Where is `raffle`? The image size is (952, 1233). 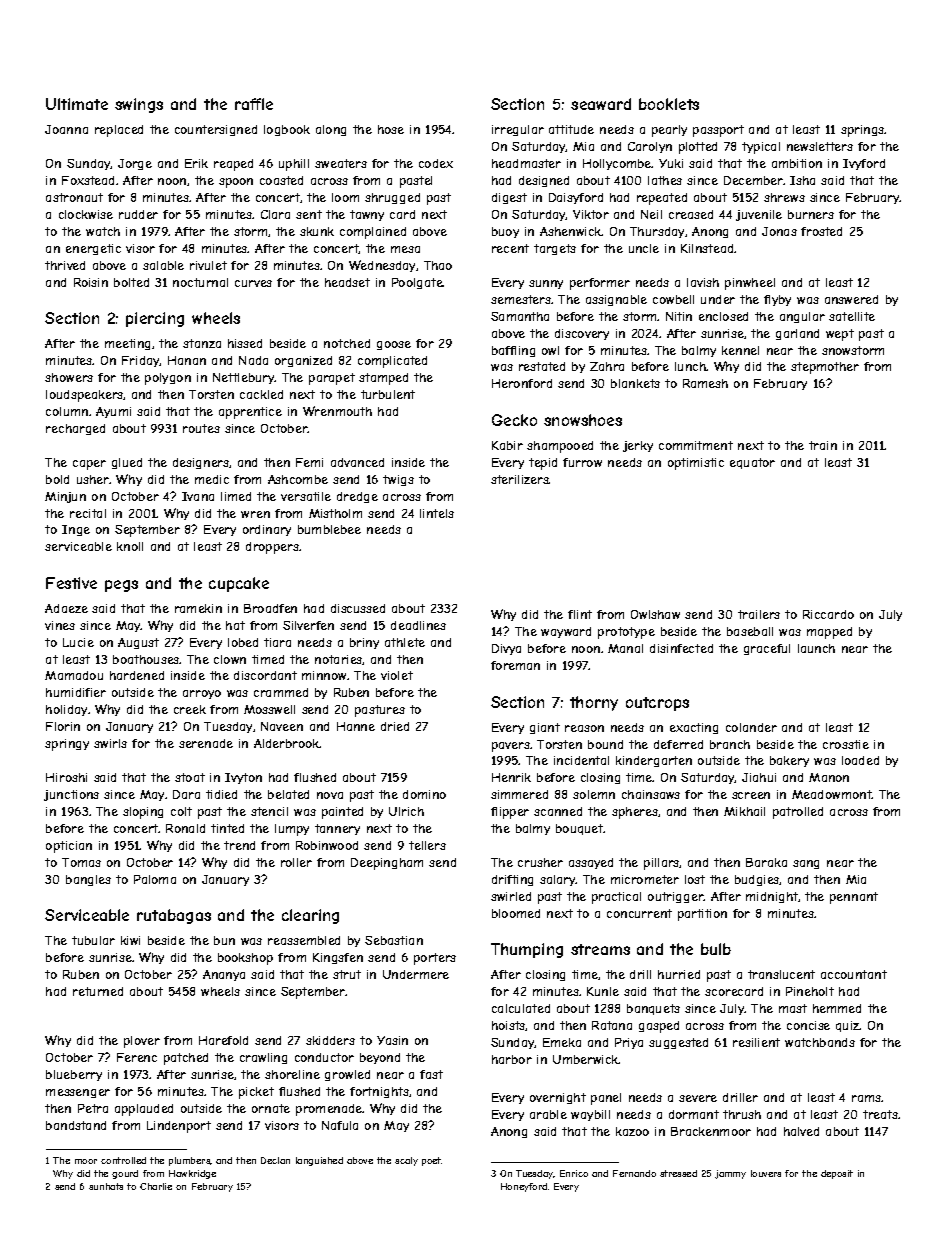
raffle is located at coordinates (254, 104).
